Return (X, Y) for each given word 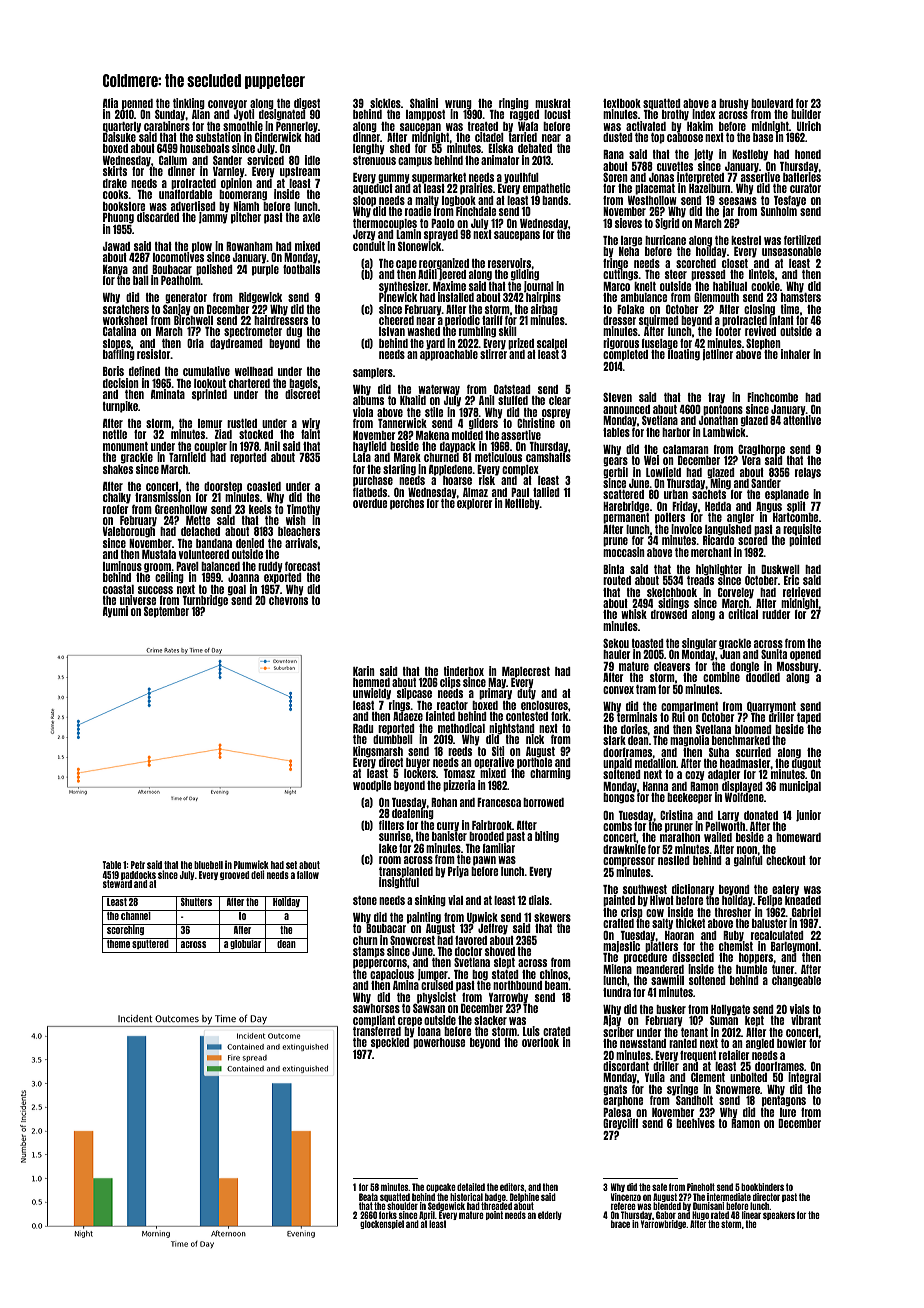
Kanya (115, 270)
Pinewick (398, 297)
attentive (802, 420)
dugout (806, 764)
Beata (368, 1197)
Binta (613, 569)
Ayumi (115, 612)
